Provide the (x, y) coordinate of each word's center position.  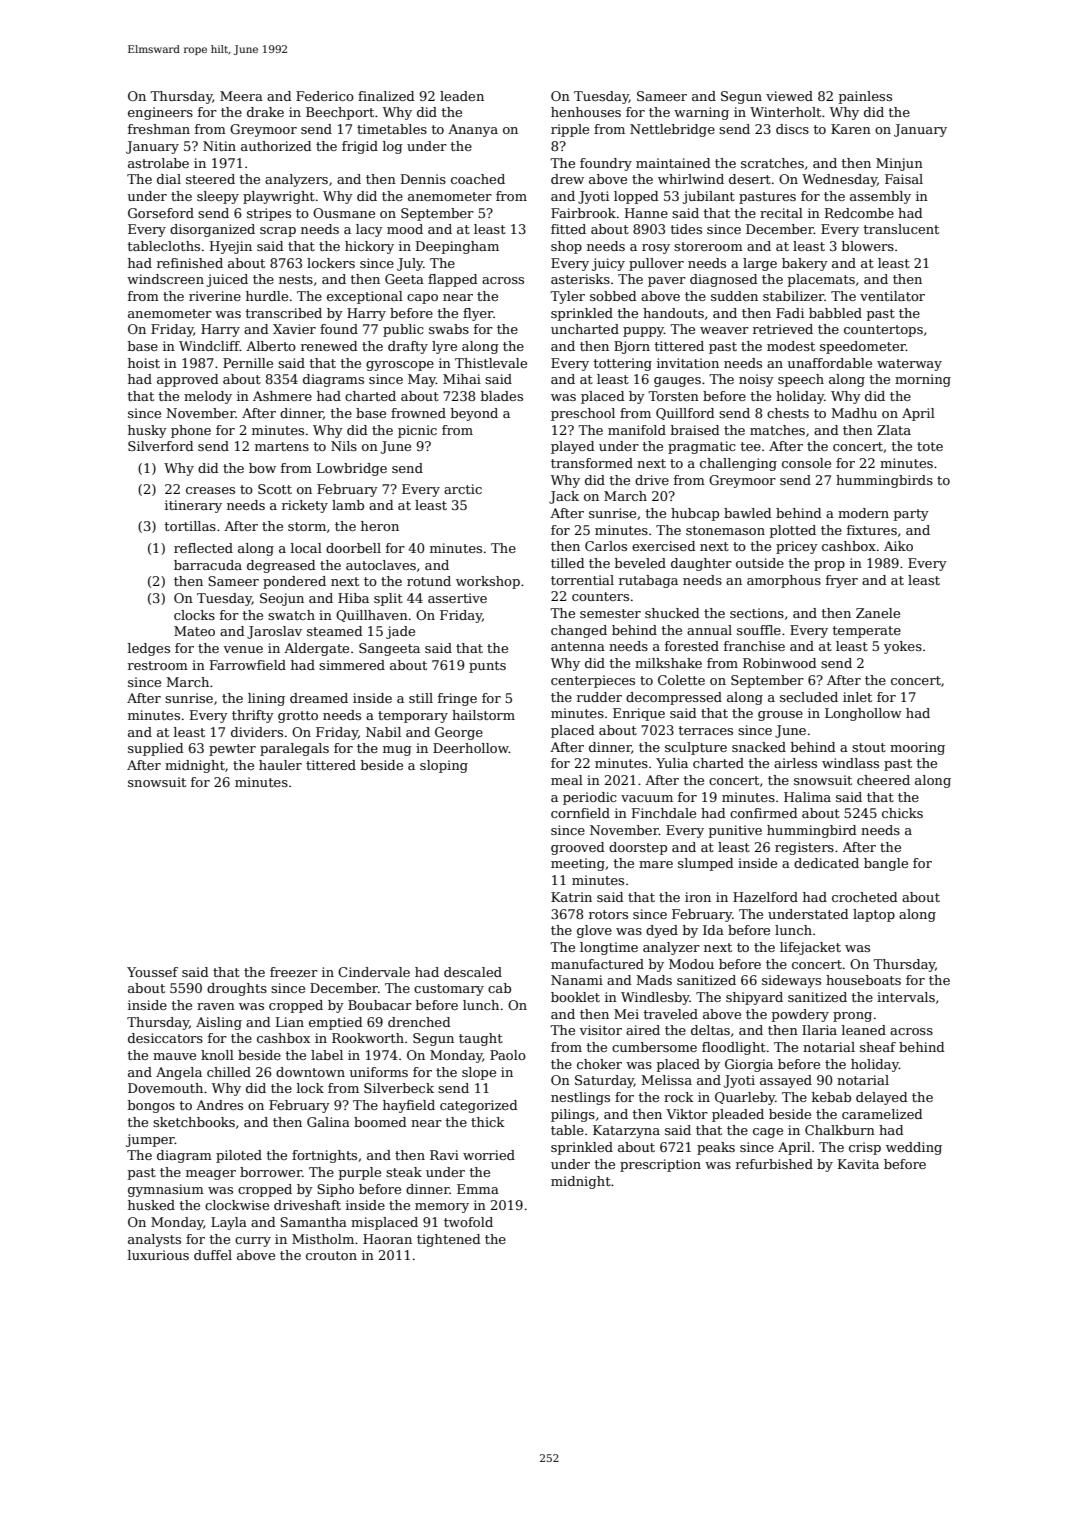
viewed (789, 96)
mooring (917, 748)
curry (253, 1242)
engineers (160, 113)
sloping (444, 766)
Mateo (194, 631)
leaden (462, 96)
